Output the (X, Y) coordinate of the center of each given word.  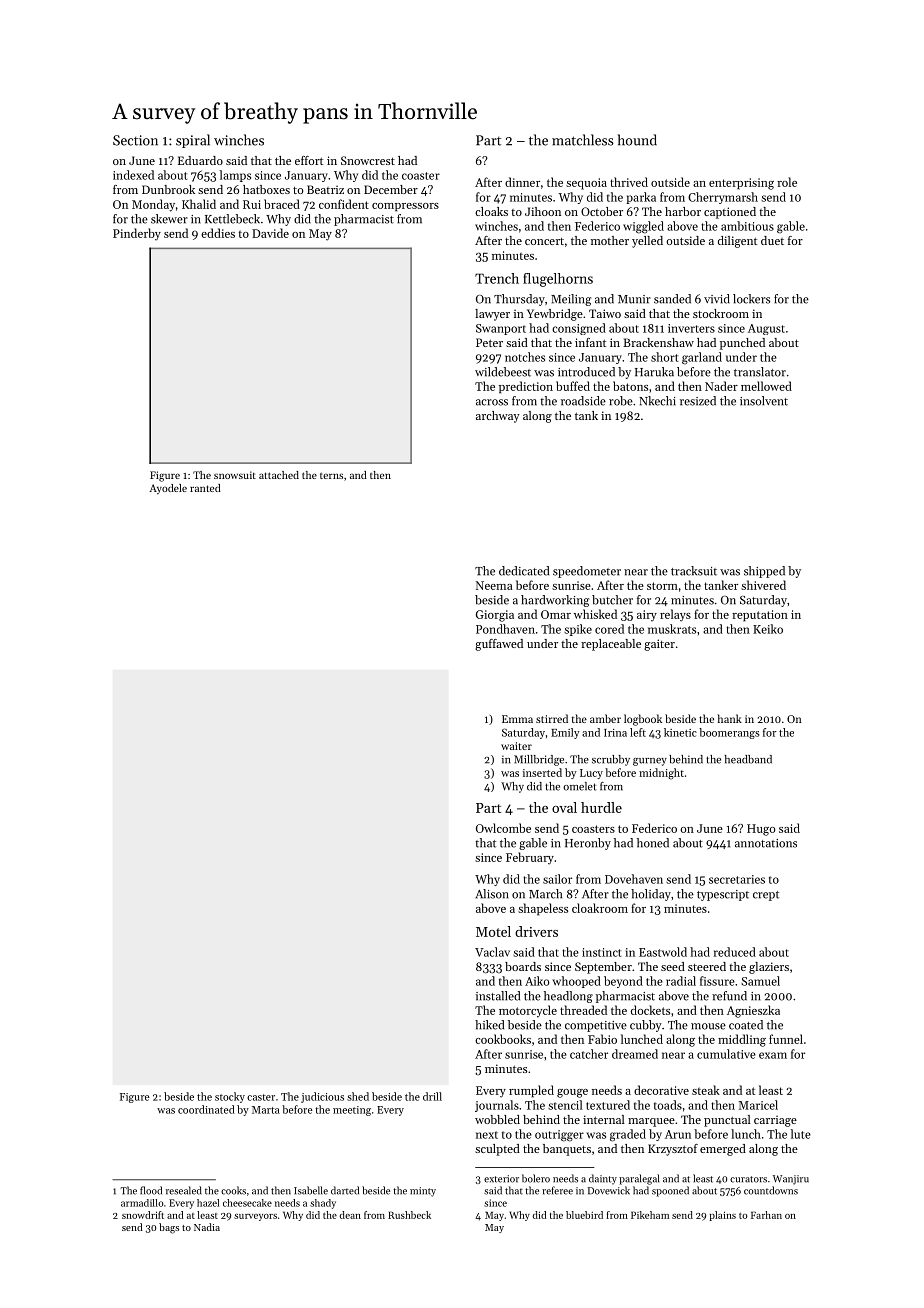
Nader (721, 386)
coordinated (206, 1109)
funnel (786, 1039)
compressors (405, 207)
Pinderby (137, 234)
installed (498, 996)
